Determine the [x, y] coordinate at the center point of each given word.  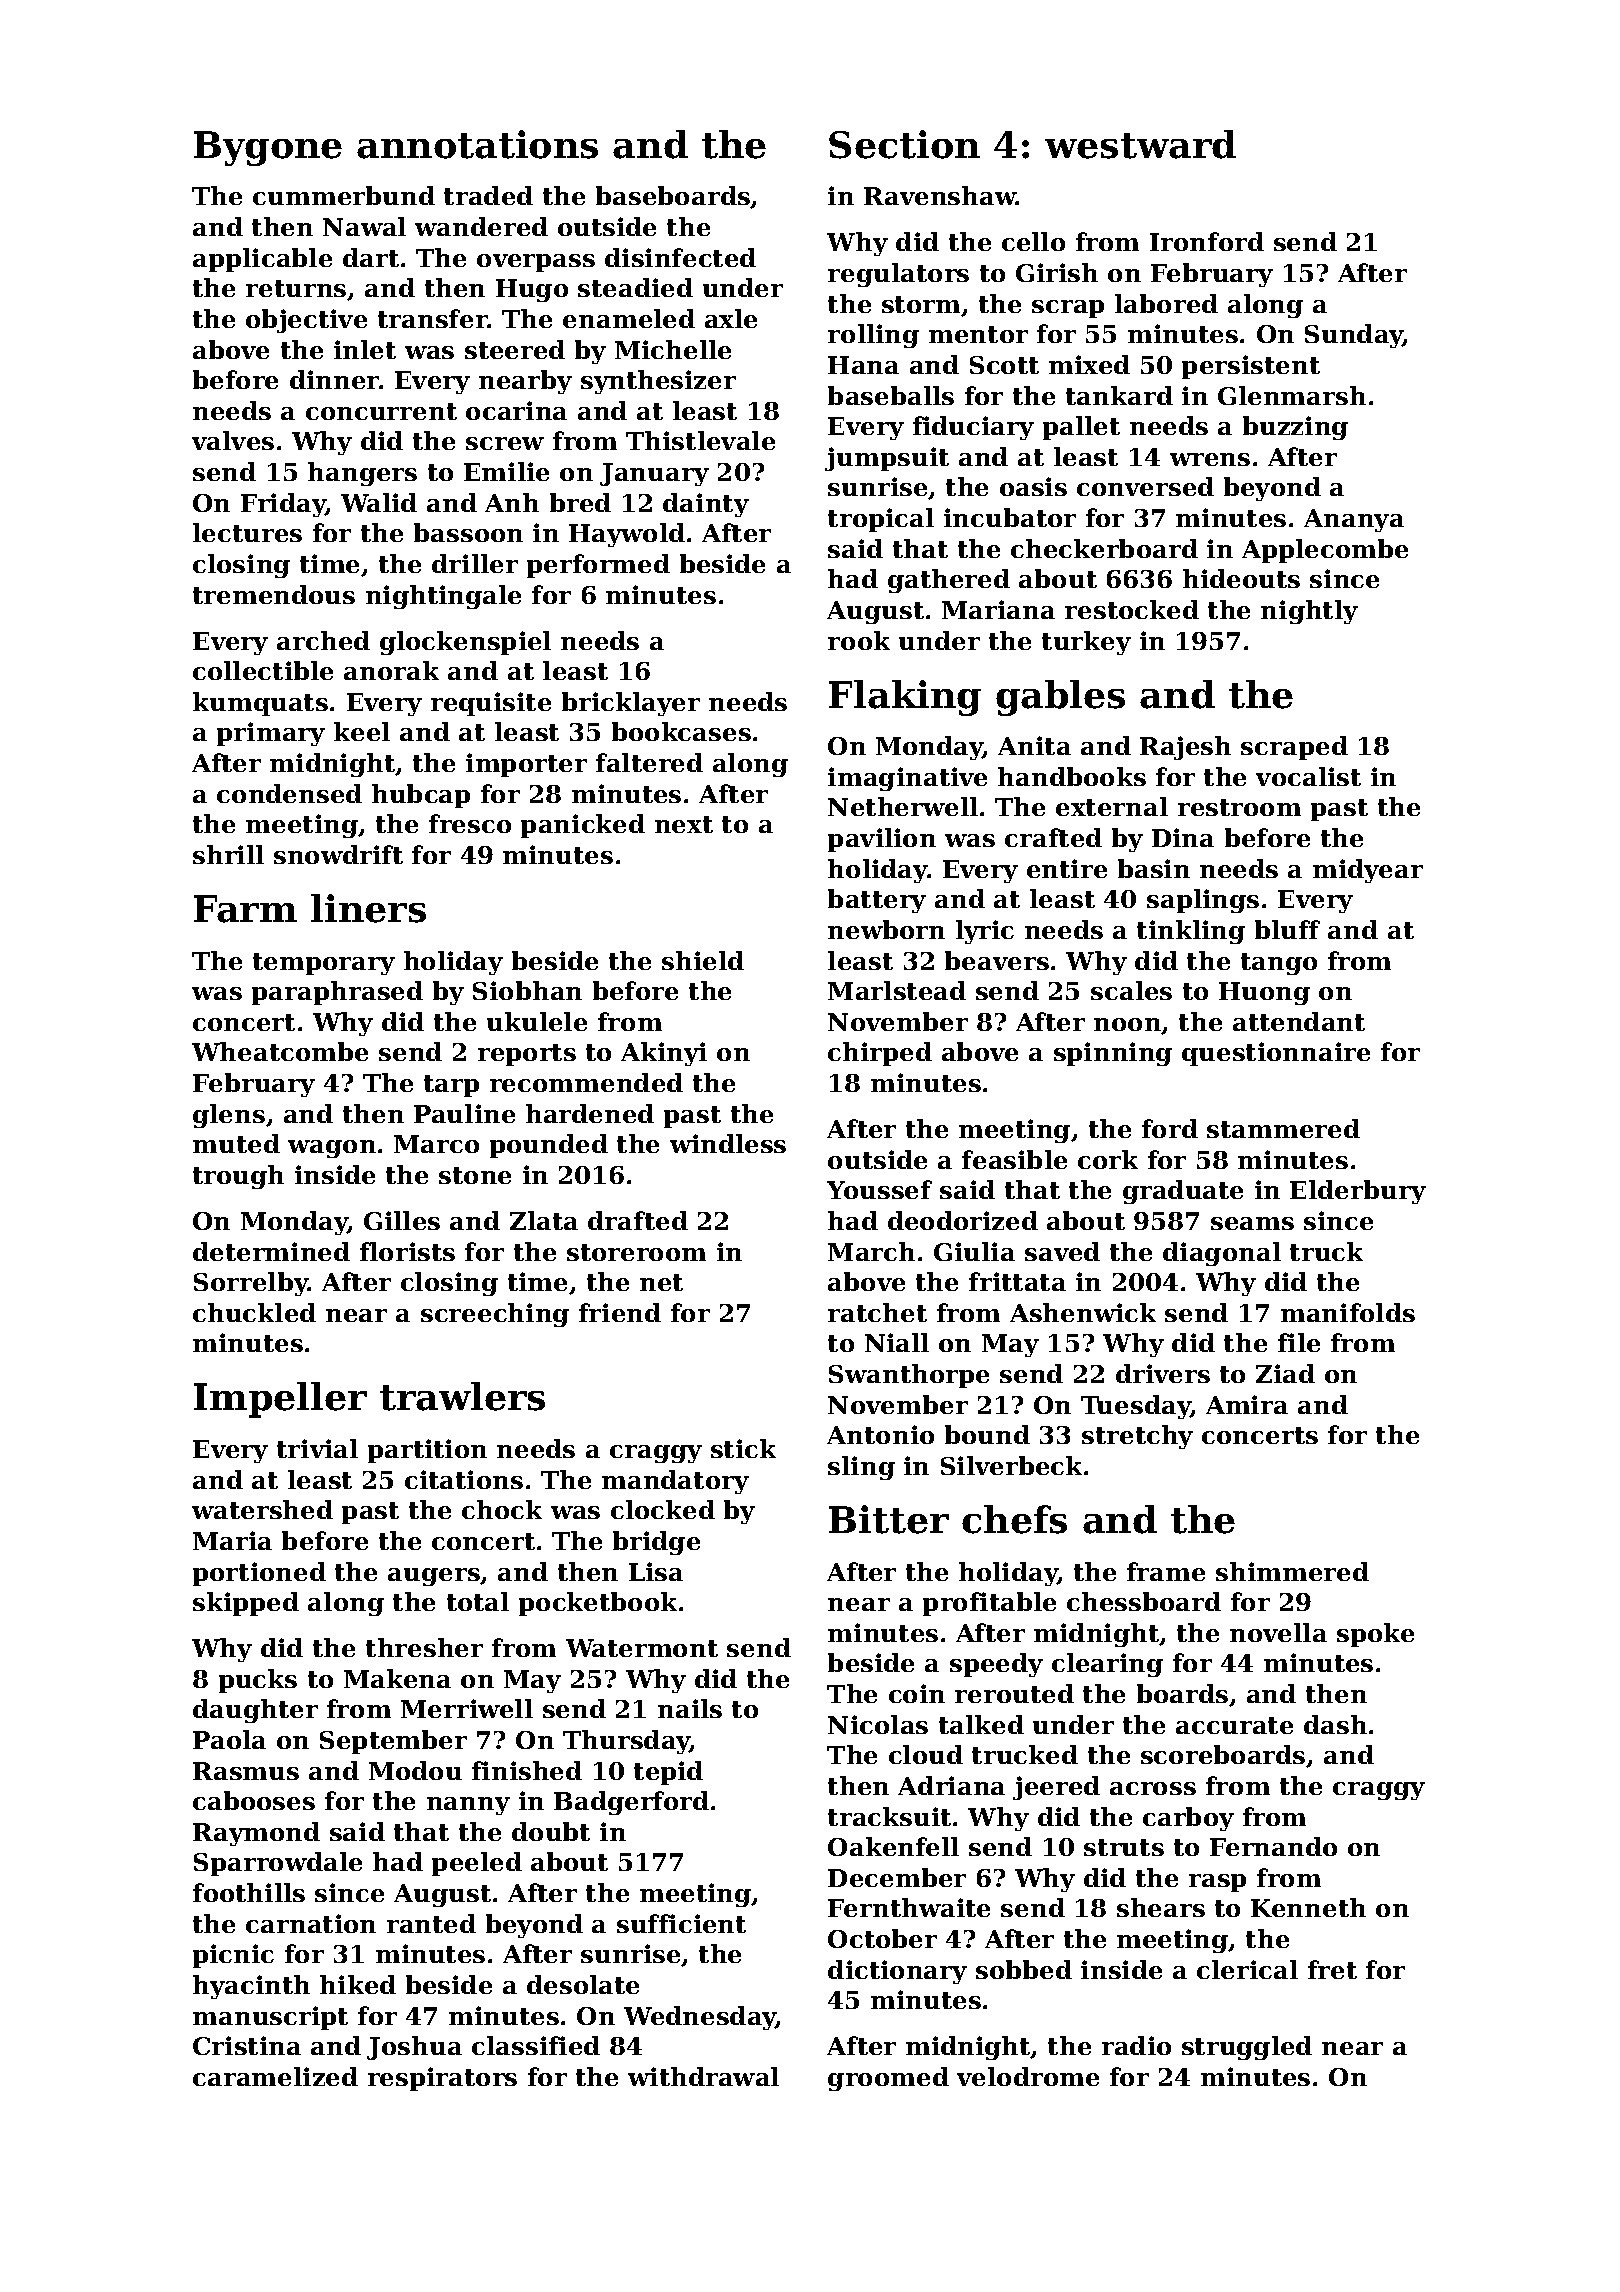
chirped [880, 1054]
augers [434, 1577]
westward [1140, 144]
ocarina [516, 410]
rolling [873, 336]
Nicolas [878, 1724]
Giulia [974, 1251]
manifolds [1348, 1312]
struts [1124, 1847]
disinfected [680, 257]
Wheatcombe [280, 1051]
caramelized [275, 2076]
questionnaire [1276, 1054]
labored [1166, 303]
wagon [332, 1149]
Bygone [268, 148]
